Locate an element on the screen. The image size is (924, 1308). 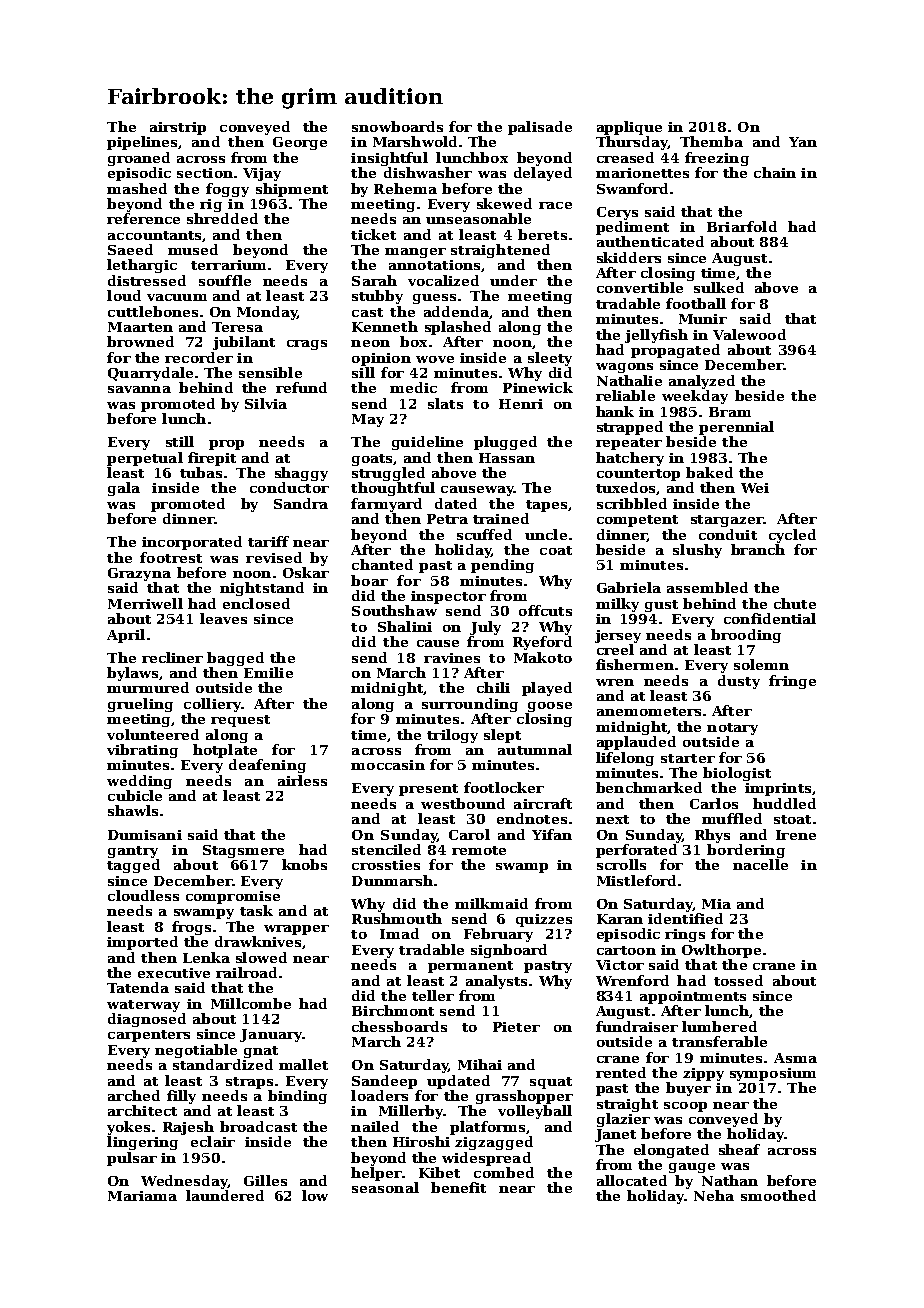
slushy is located at coordinates (697, 551).
